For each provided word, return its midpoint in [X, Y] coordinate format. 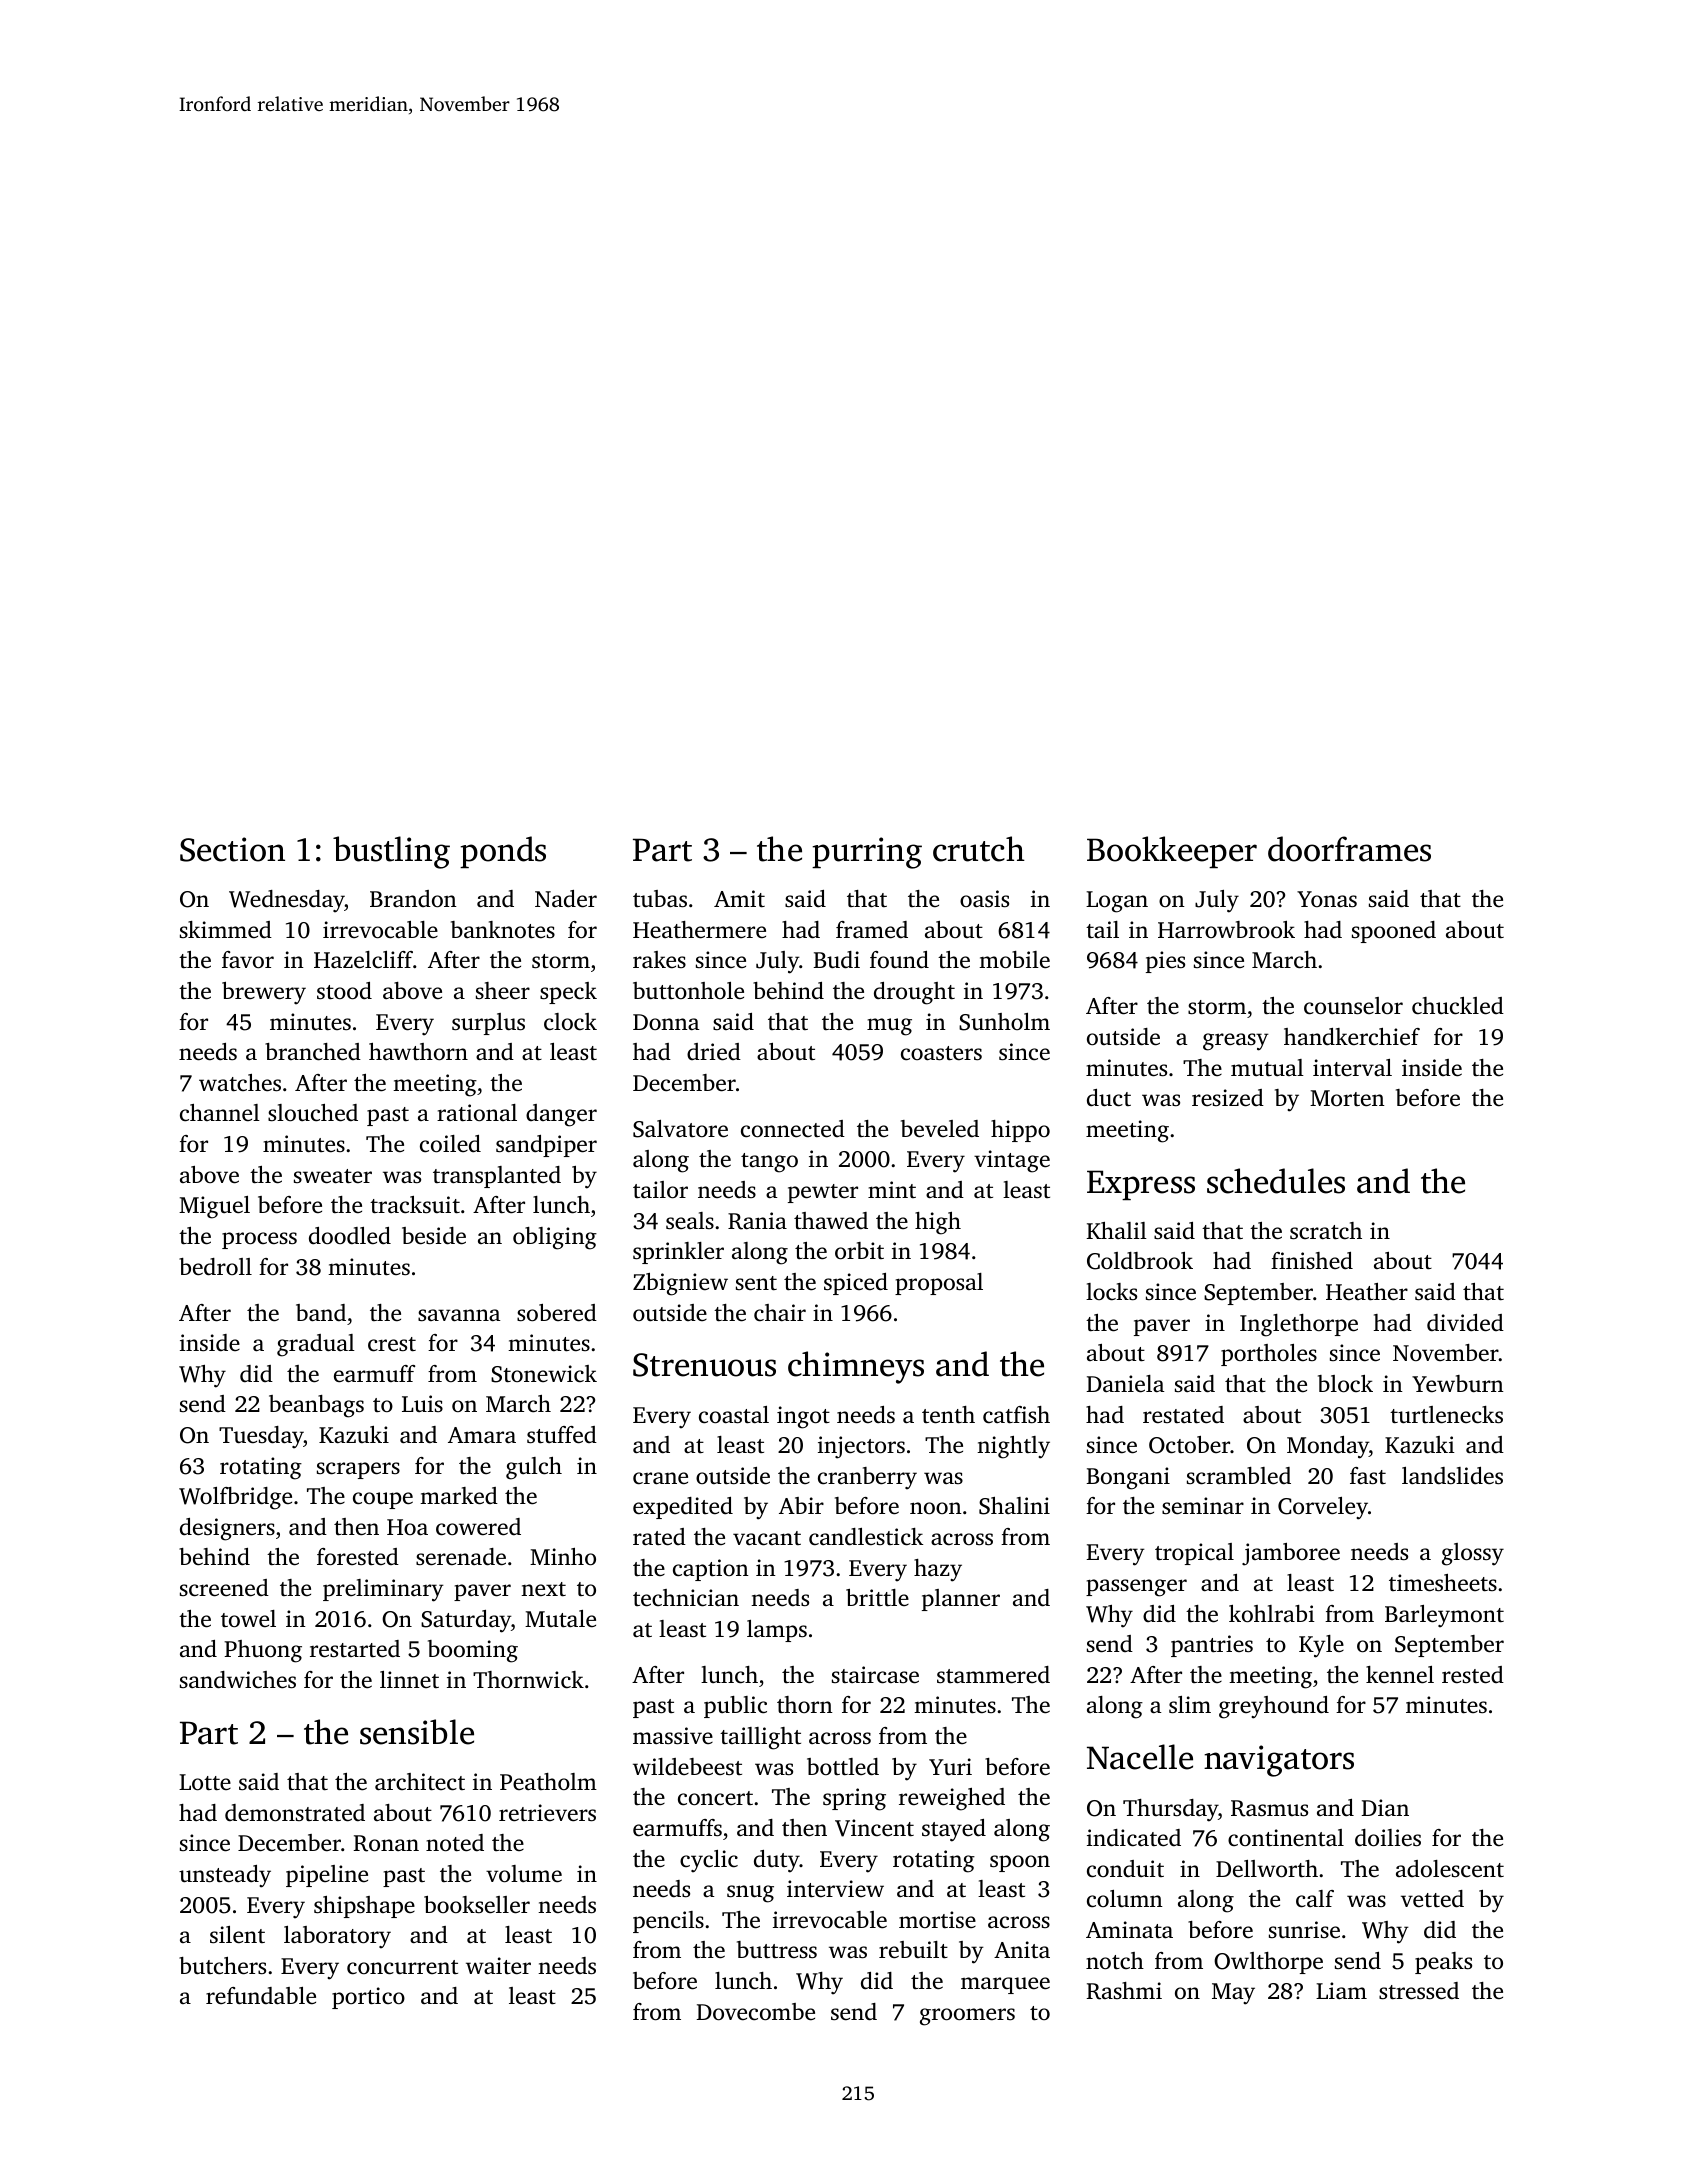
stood [344, 991]
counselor [1353, 1006]
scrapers [358, 1470]
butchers [222, 1966]
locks [1111, 1292]
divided [1465, 1323]
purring [867, 853]
